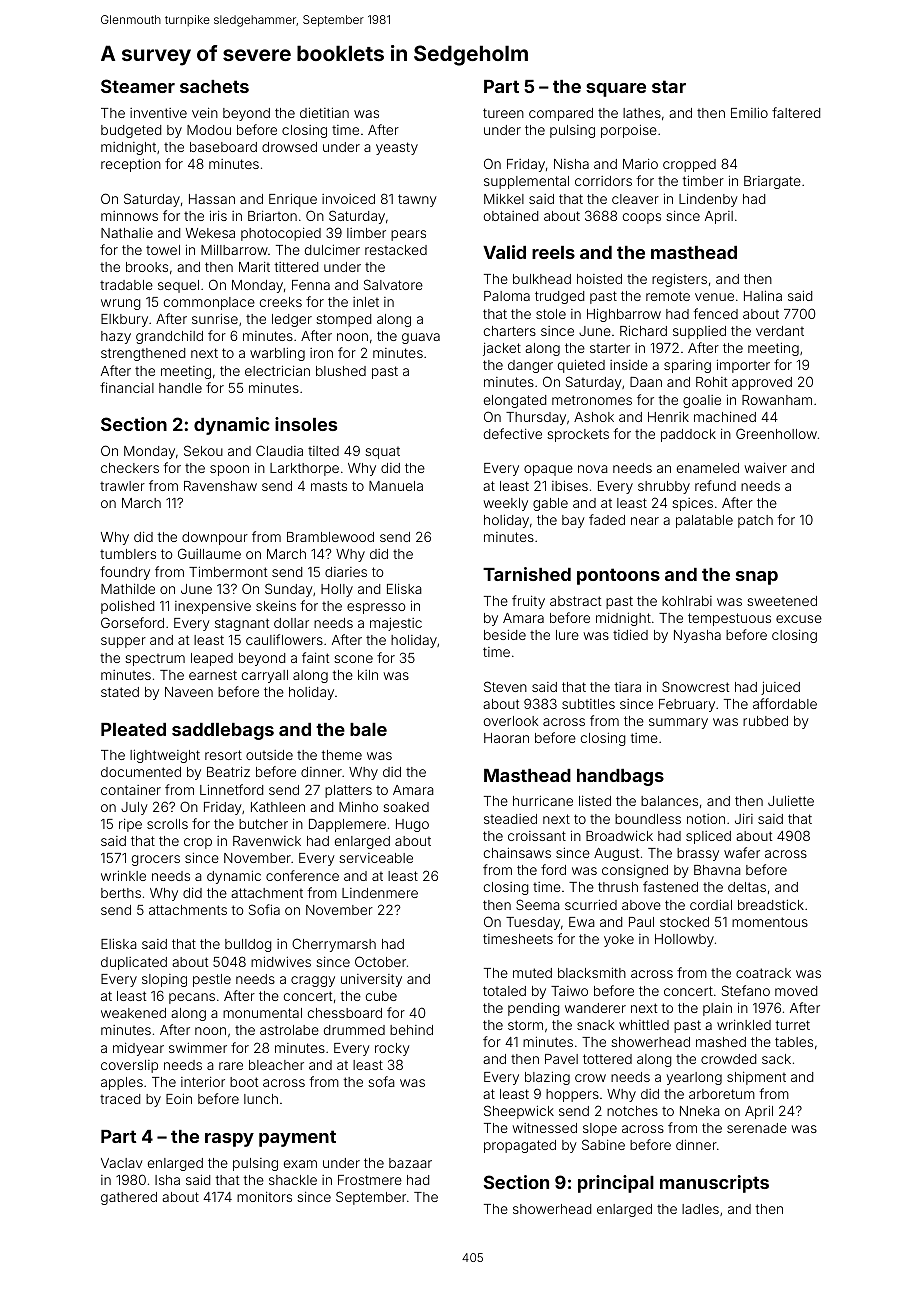 Image resolution: width=924 pixels, height=1308 pixels. I want to click on ibises, so click(570, 485).
